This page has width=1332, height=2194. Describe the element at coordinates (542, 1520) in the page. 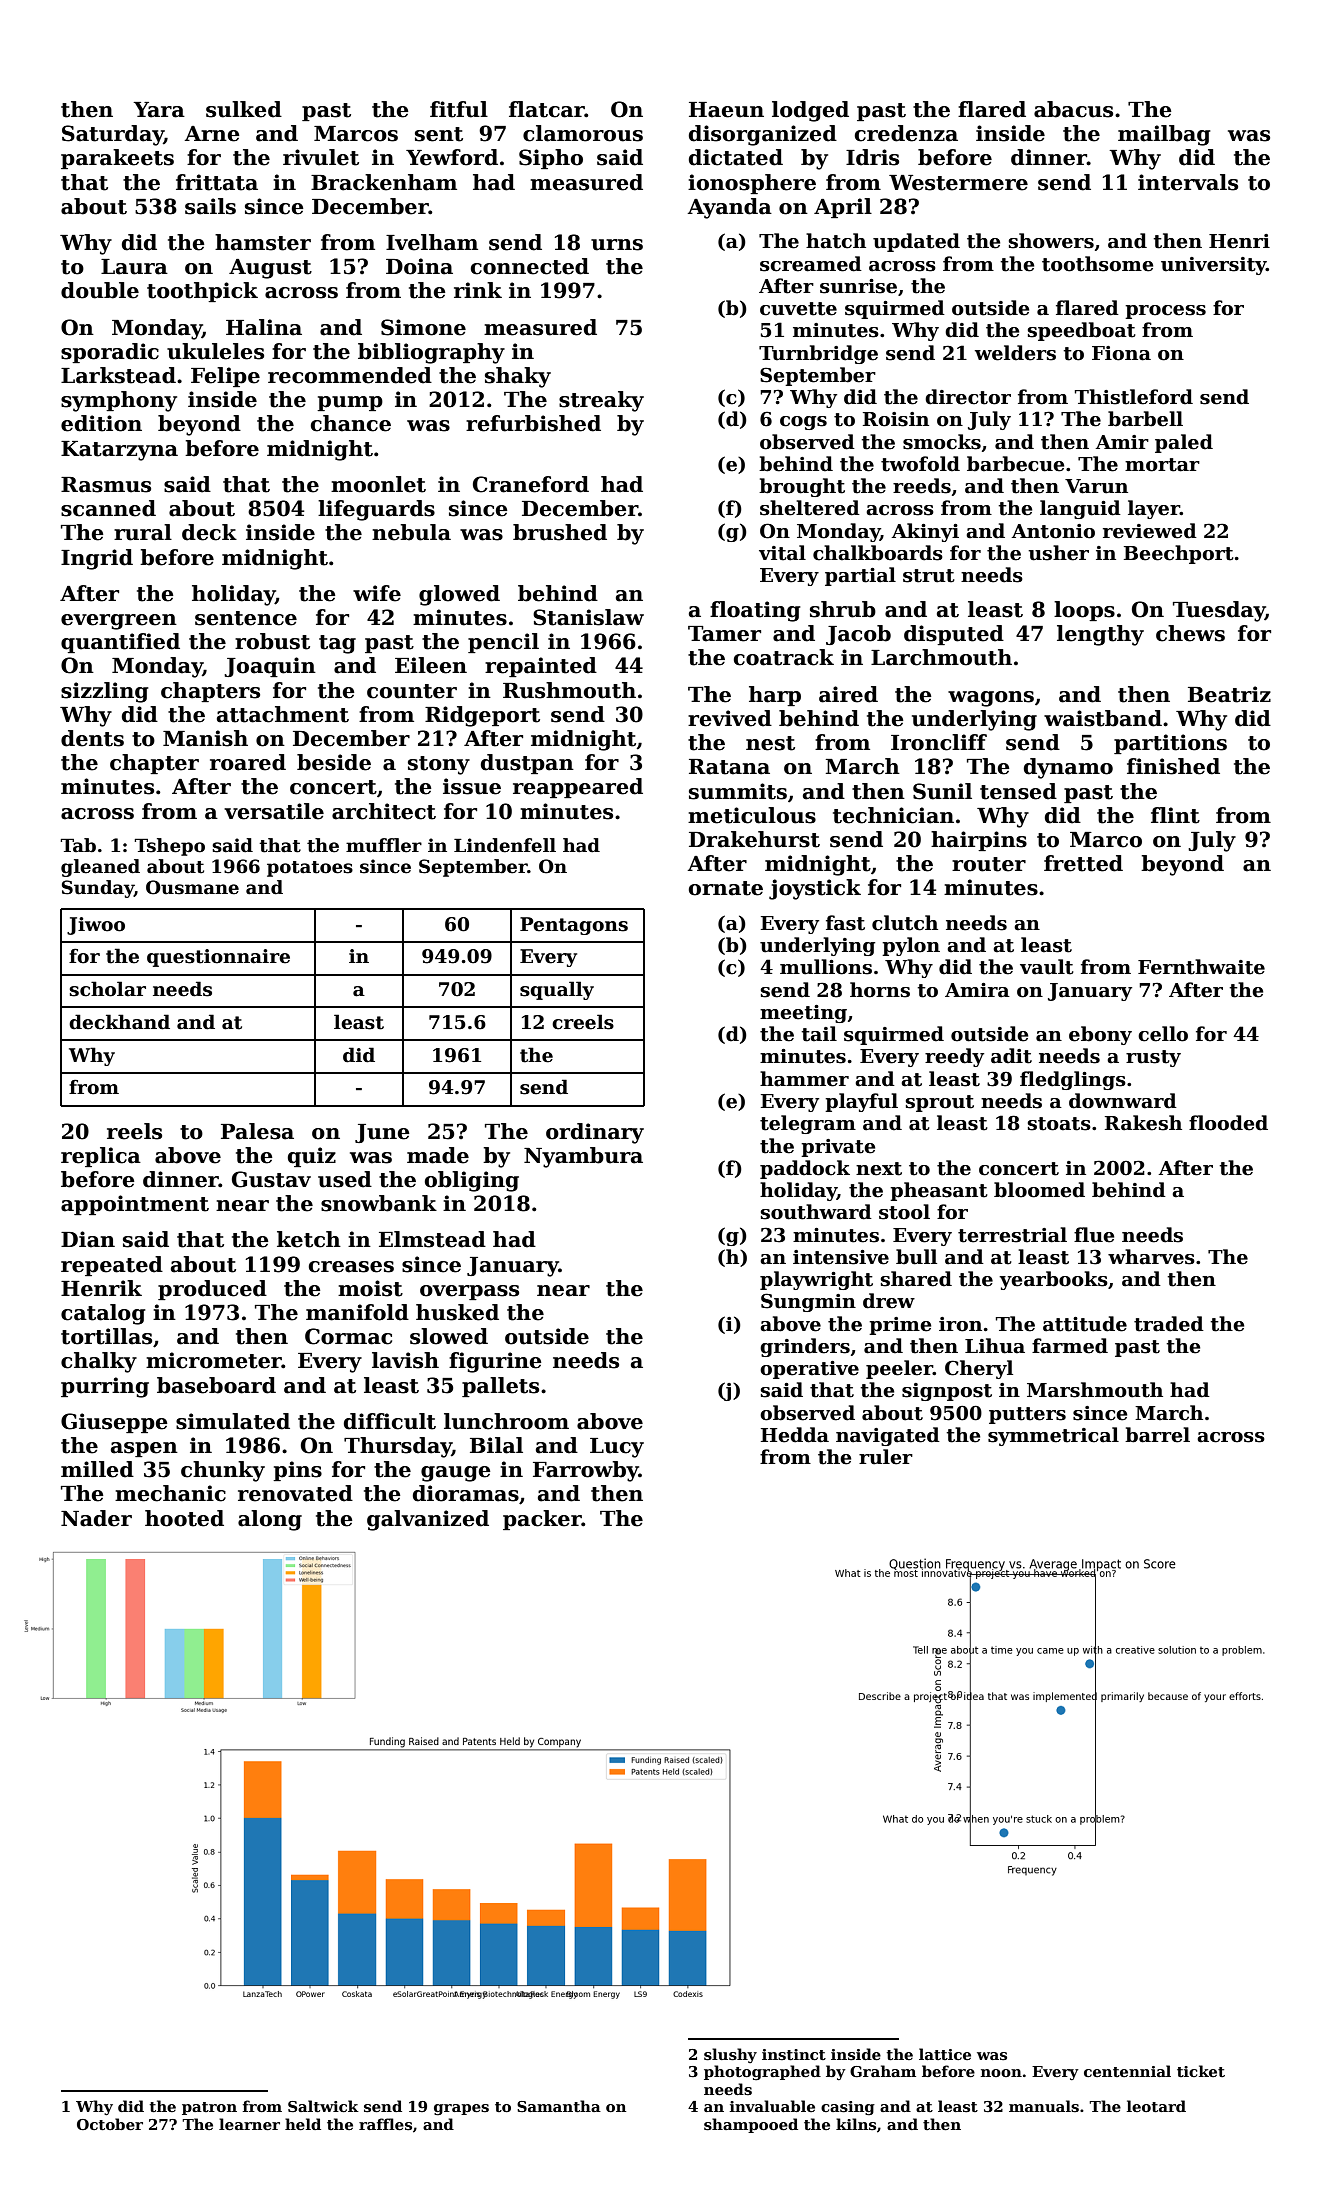

I see `packer` at that location.
